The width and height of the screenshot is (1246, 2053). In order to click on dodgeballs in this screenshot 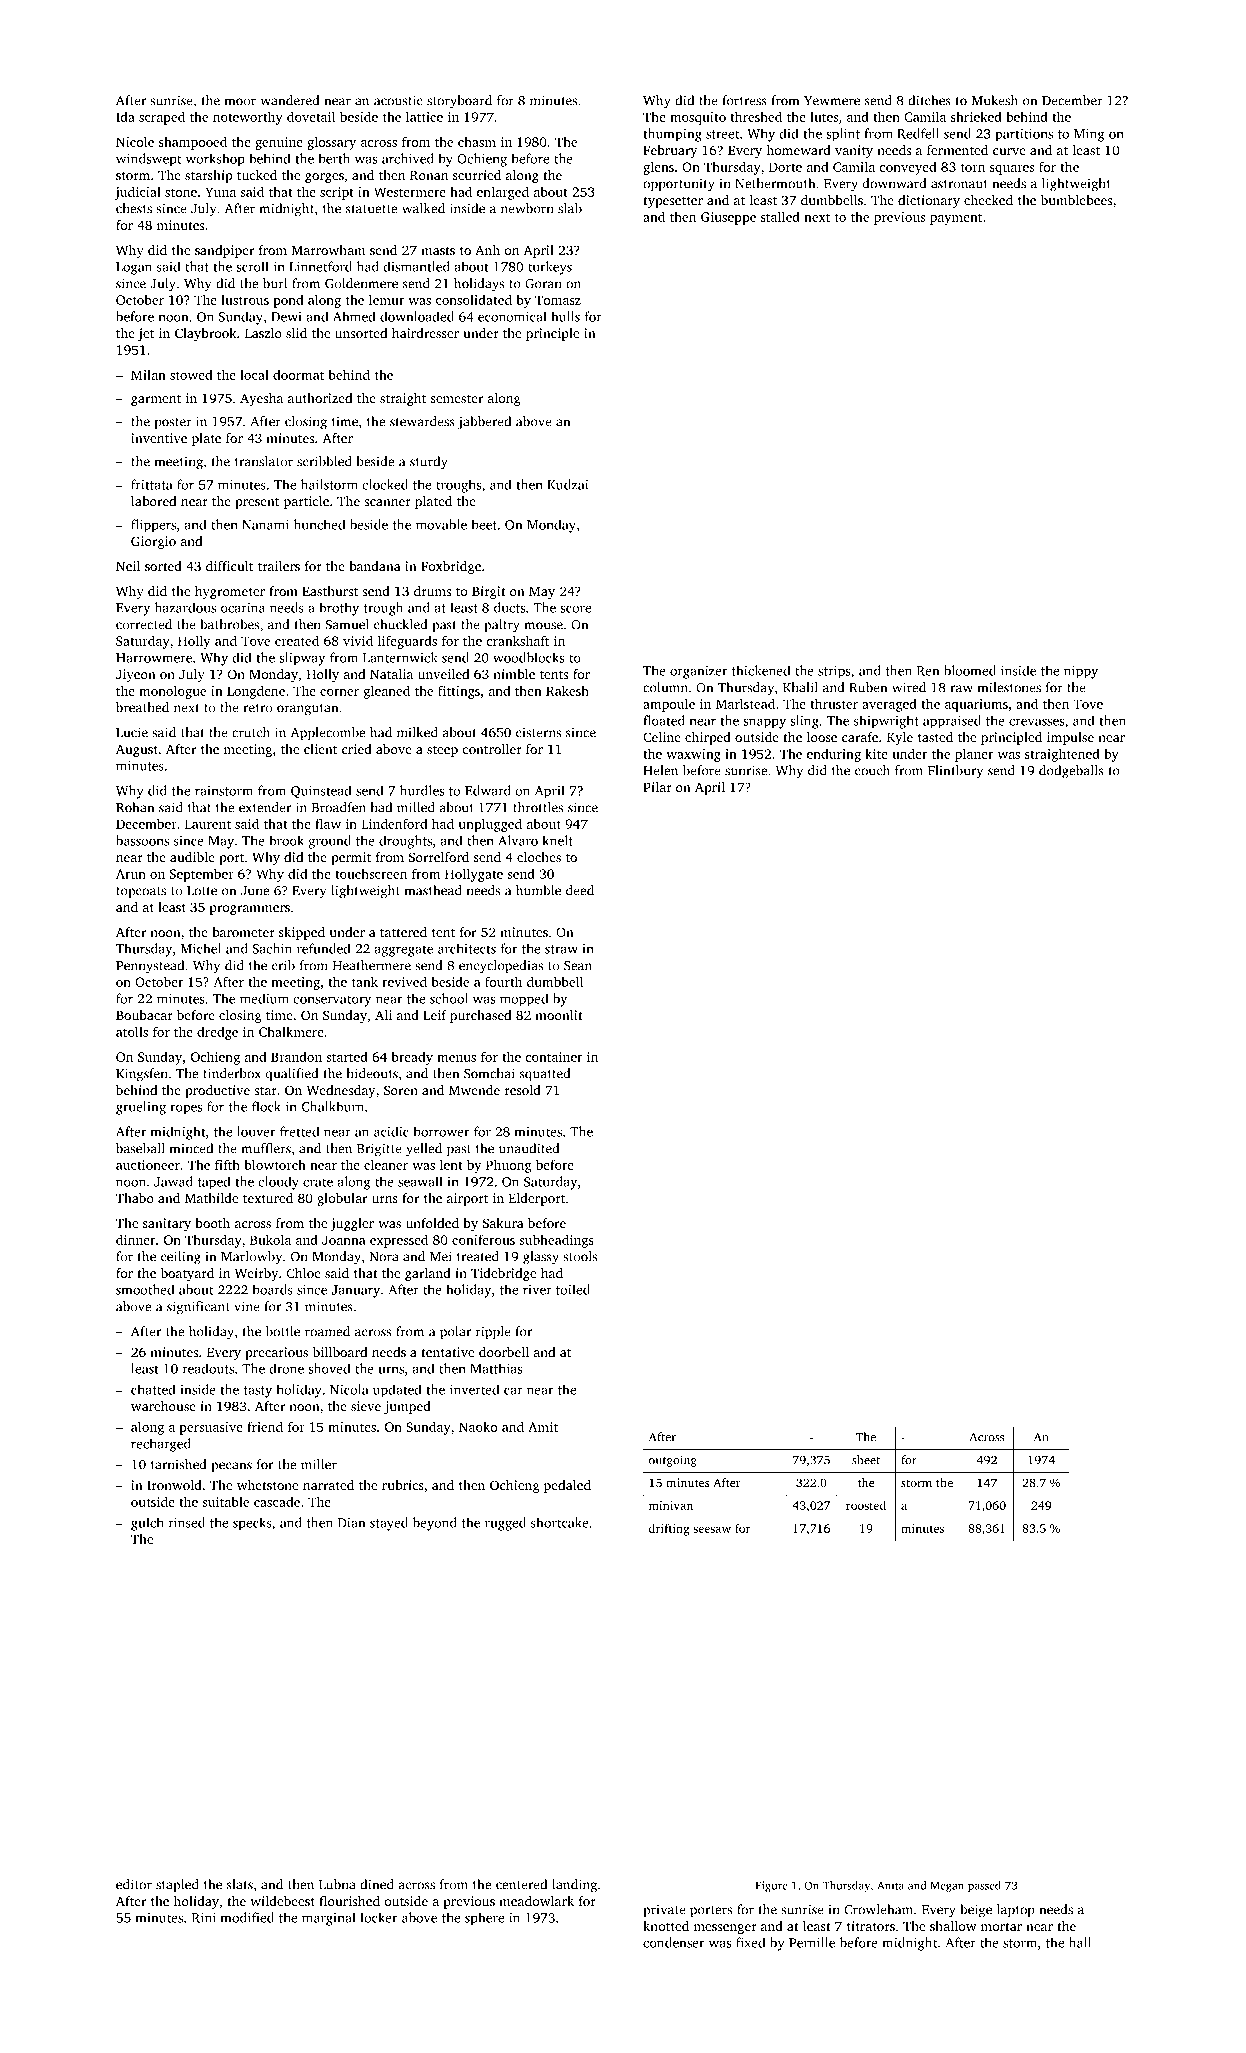, I will do `click(1071, 772)`.
